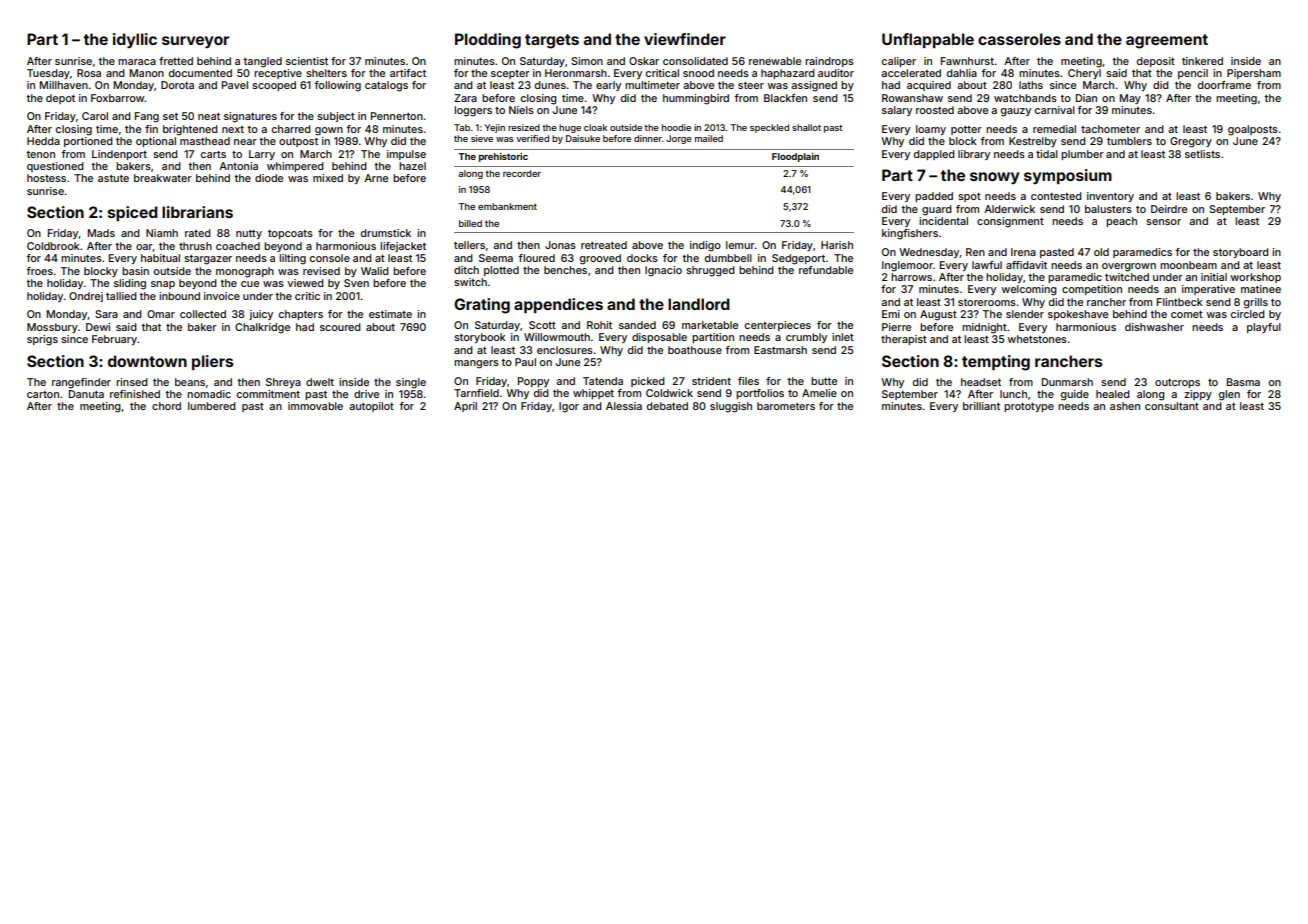 The height and width of the image is (924, 1308). I want to click on viewfinder, so click(685, 39).
